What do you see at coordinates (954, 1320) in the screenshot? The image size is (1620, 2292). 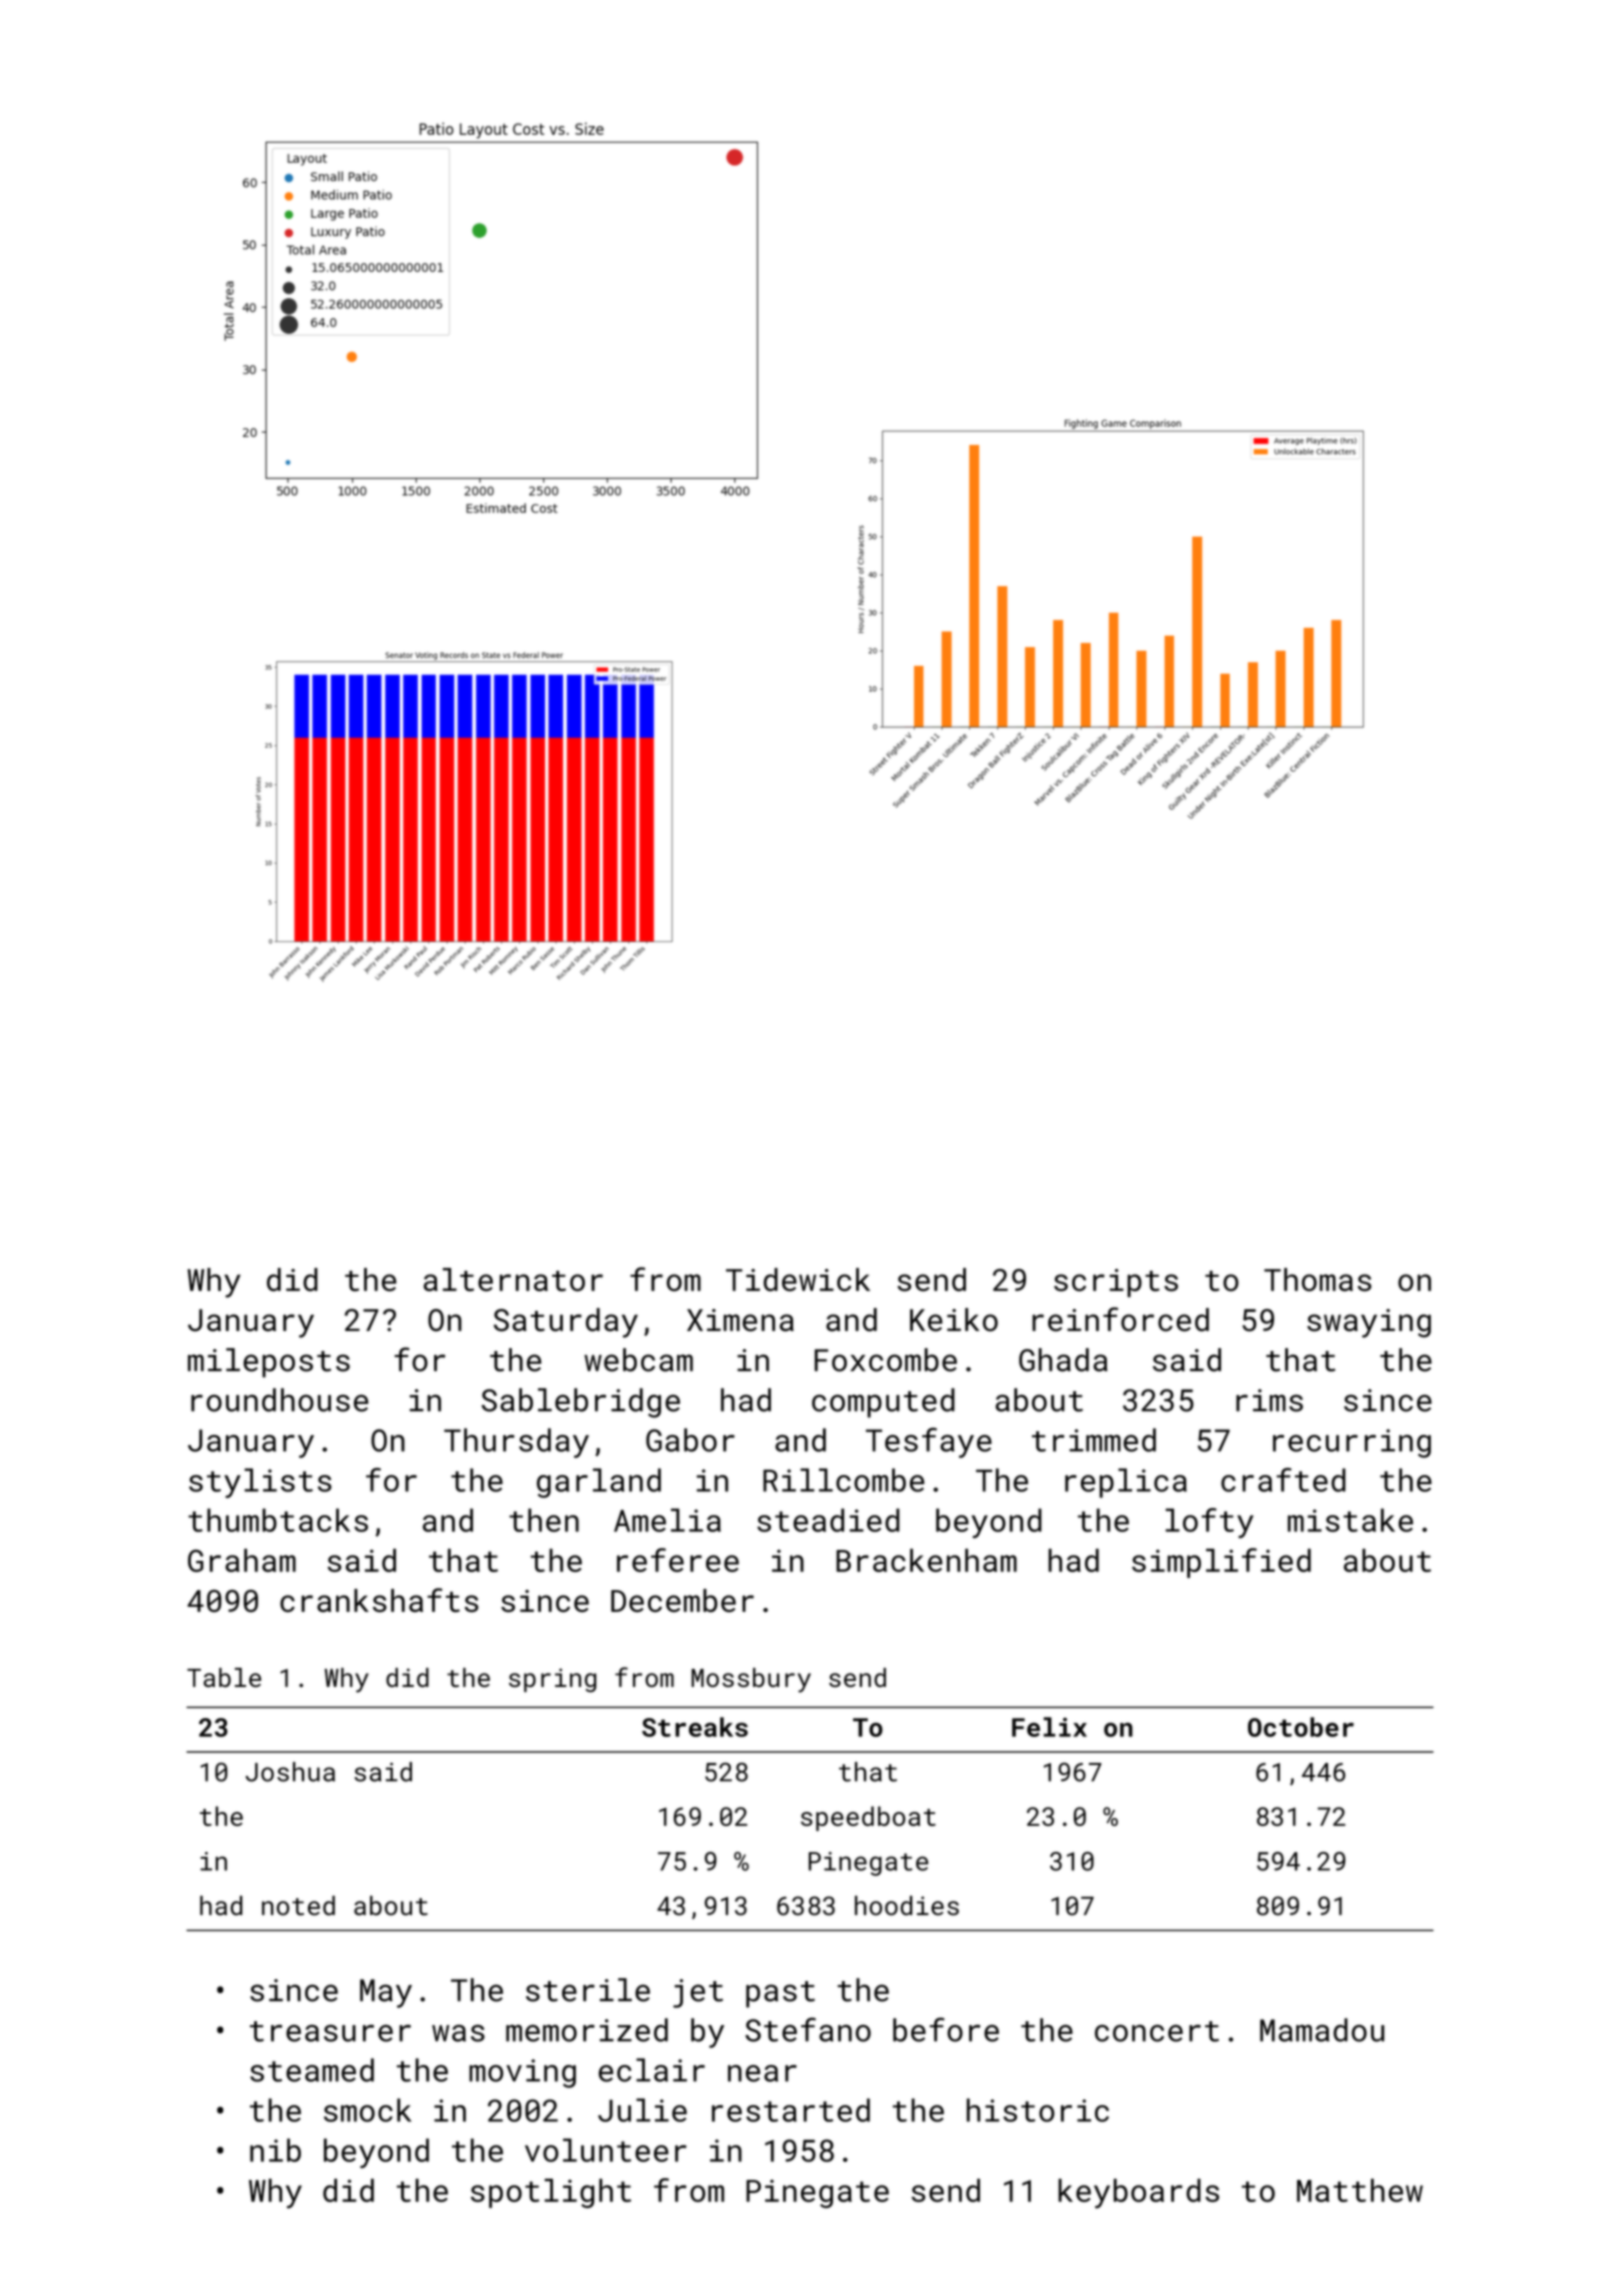 I see `Keiko` at bounding box center [954, 1320].
